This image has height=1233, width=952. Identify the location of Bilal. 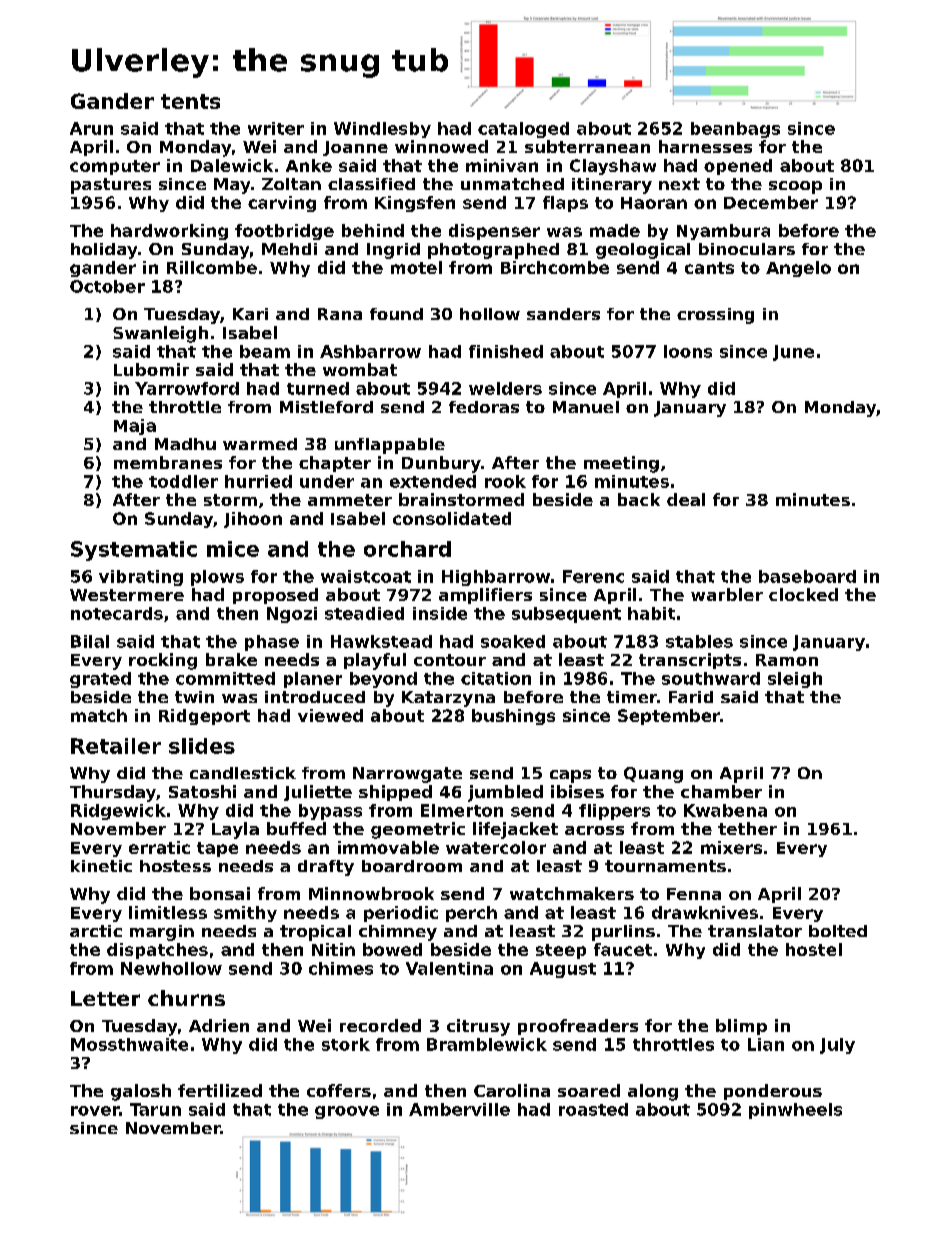
(90, 641).
